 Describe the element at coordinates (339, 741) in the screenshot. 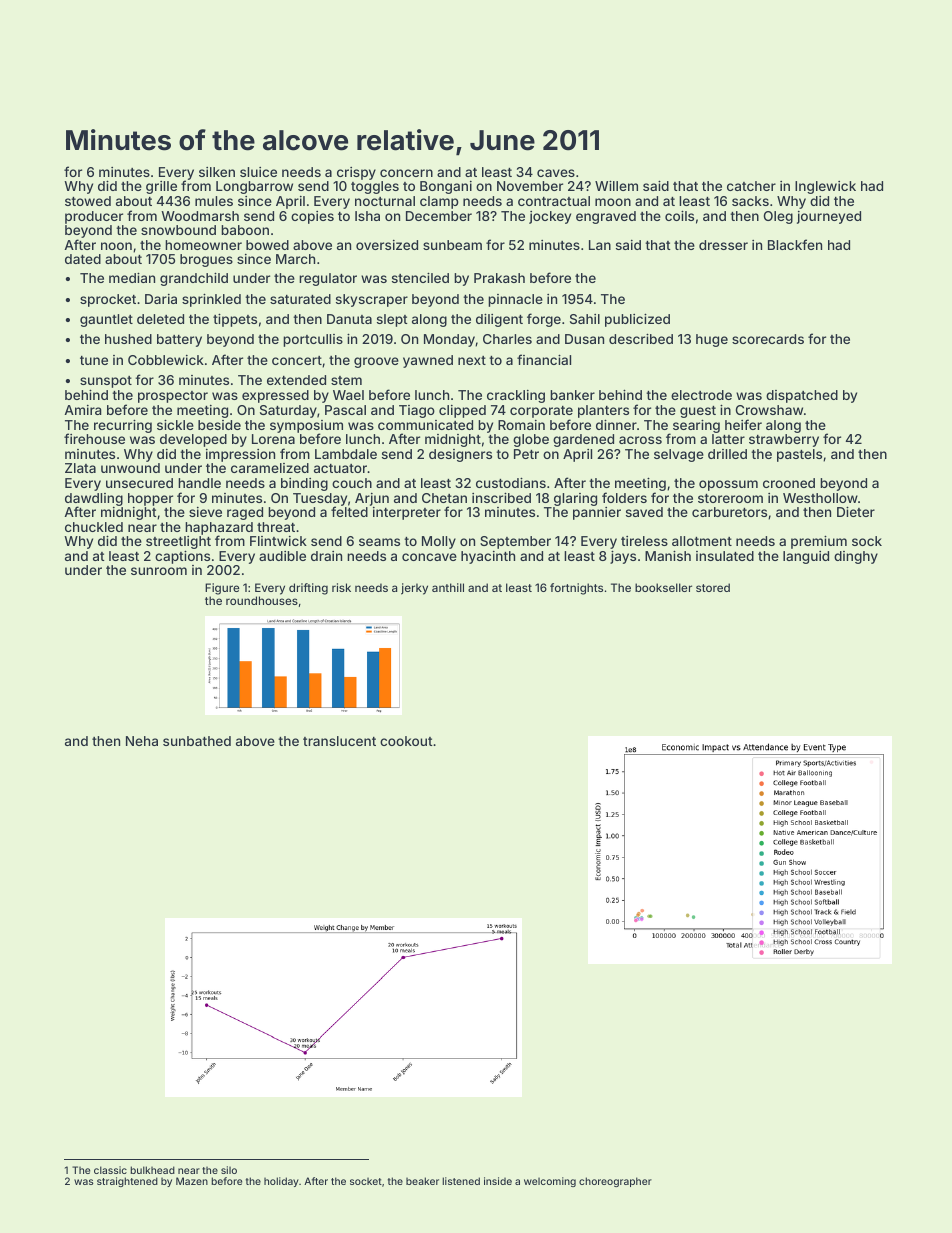

I see `translucent` at that location.
